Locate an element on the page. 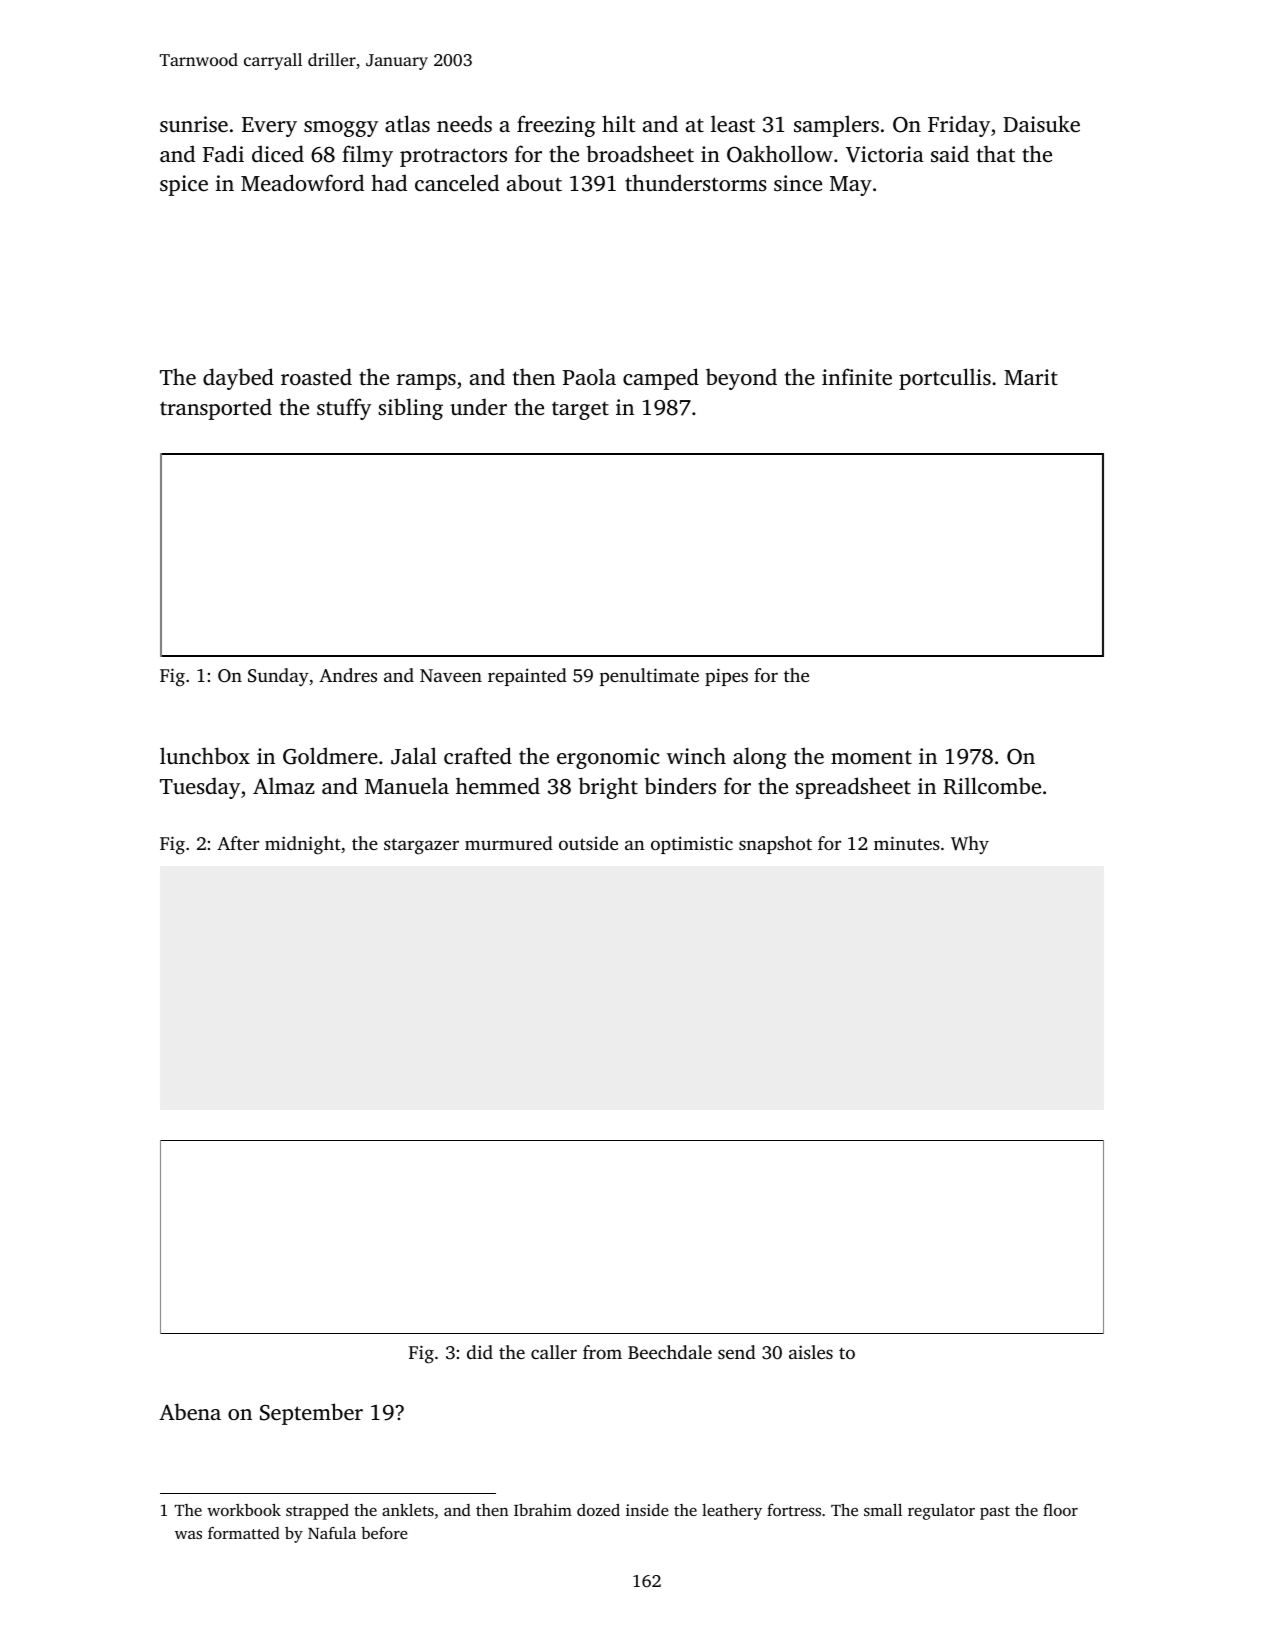 The image size is (1264, 1636). about is located at coordinates (534, 182).
